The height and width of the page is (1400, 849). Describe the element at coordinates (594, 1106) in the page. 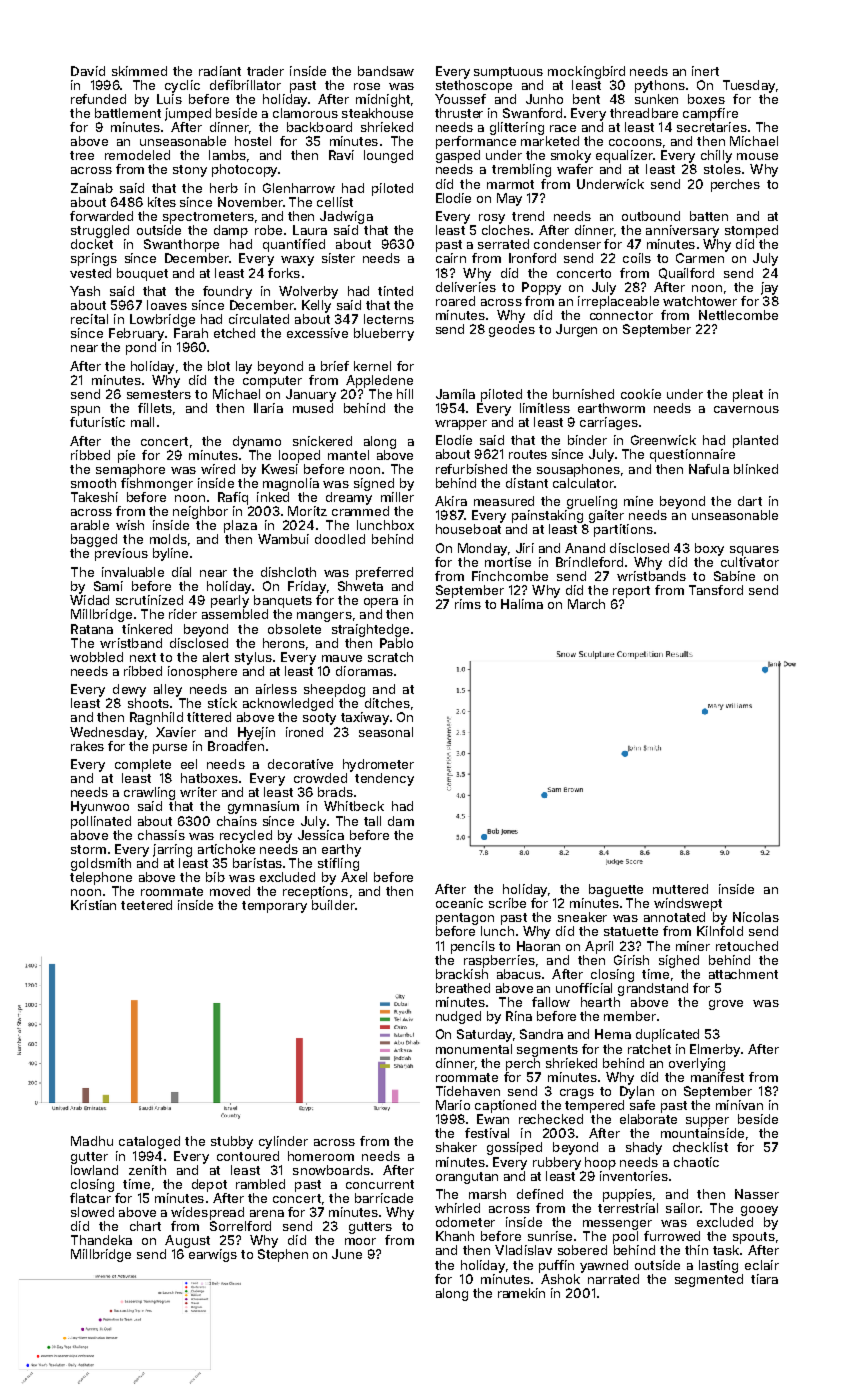

I see `tempered` at that location.
